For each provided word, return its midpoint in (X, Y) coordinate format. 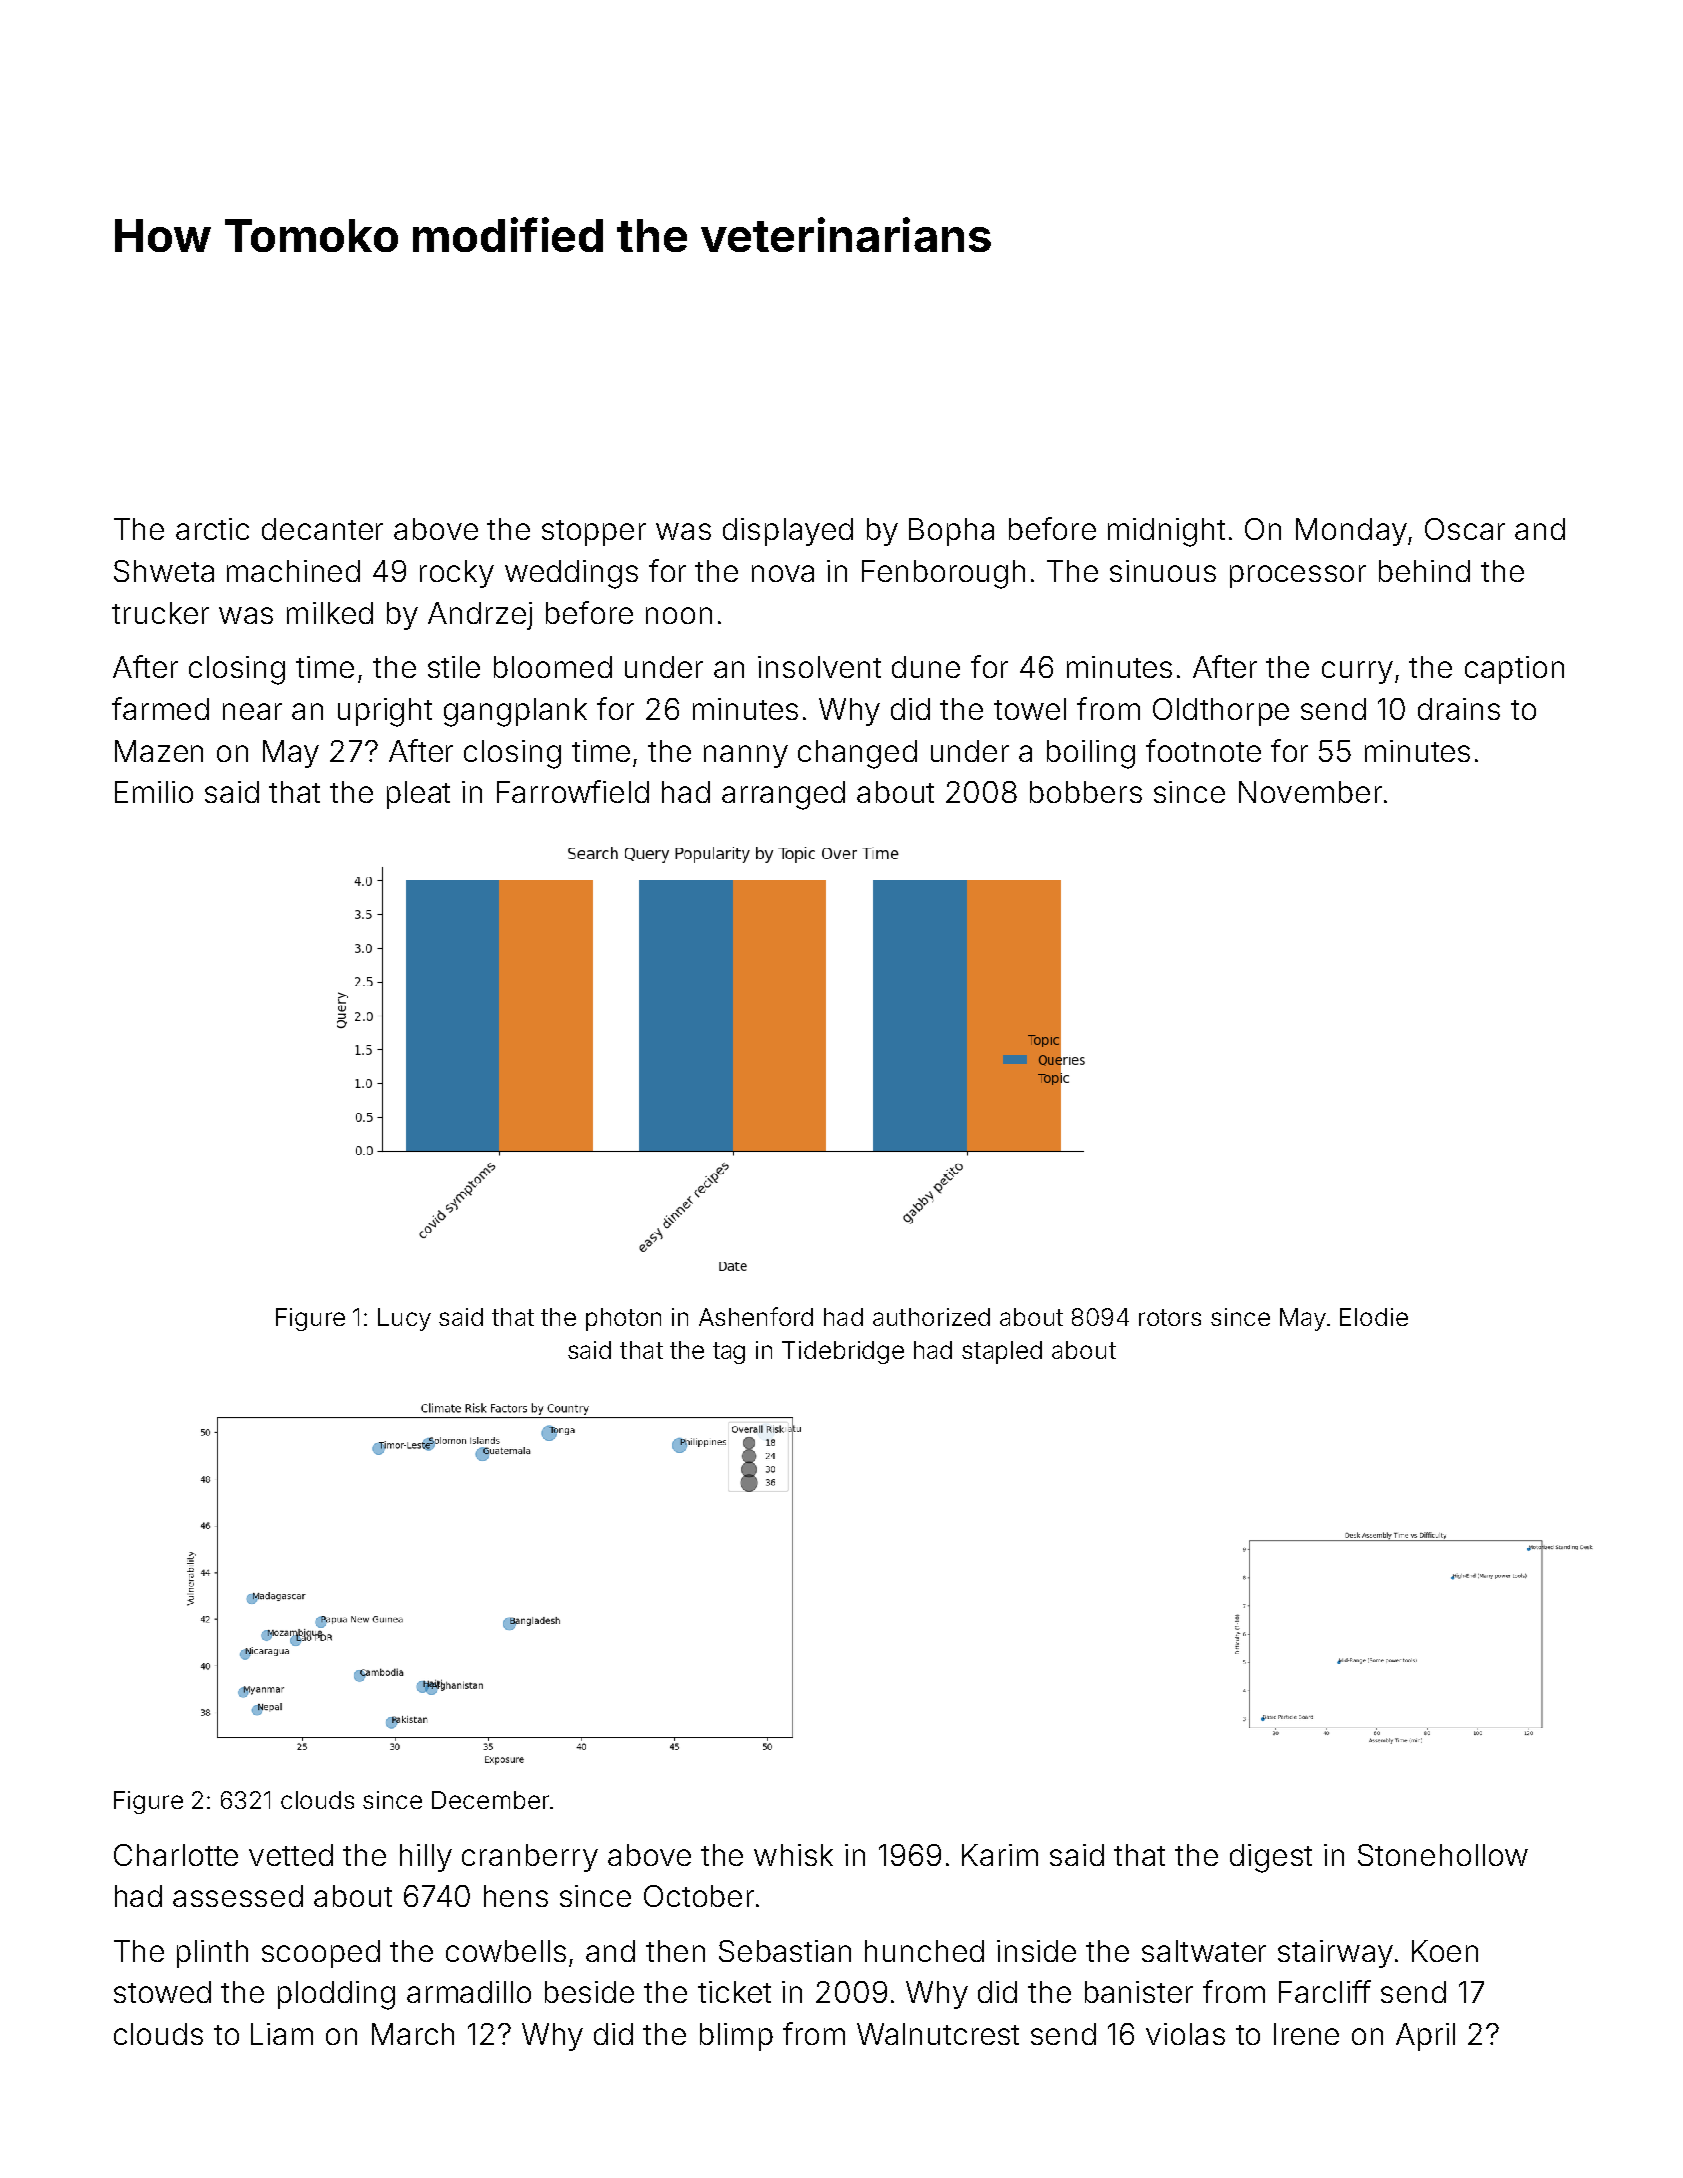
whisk (793, 1855)
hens (516, 1896)
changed (857, 754)
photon (623, 1319)
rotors (1170, 1317)
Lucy (404, 1319)
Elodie (1374, 1317)
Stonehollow (1443, 1855)
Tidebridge (843, 1352)
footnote (1203, 750)
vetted (291, 1855)
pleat (418, 795)
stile (454, 667)
